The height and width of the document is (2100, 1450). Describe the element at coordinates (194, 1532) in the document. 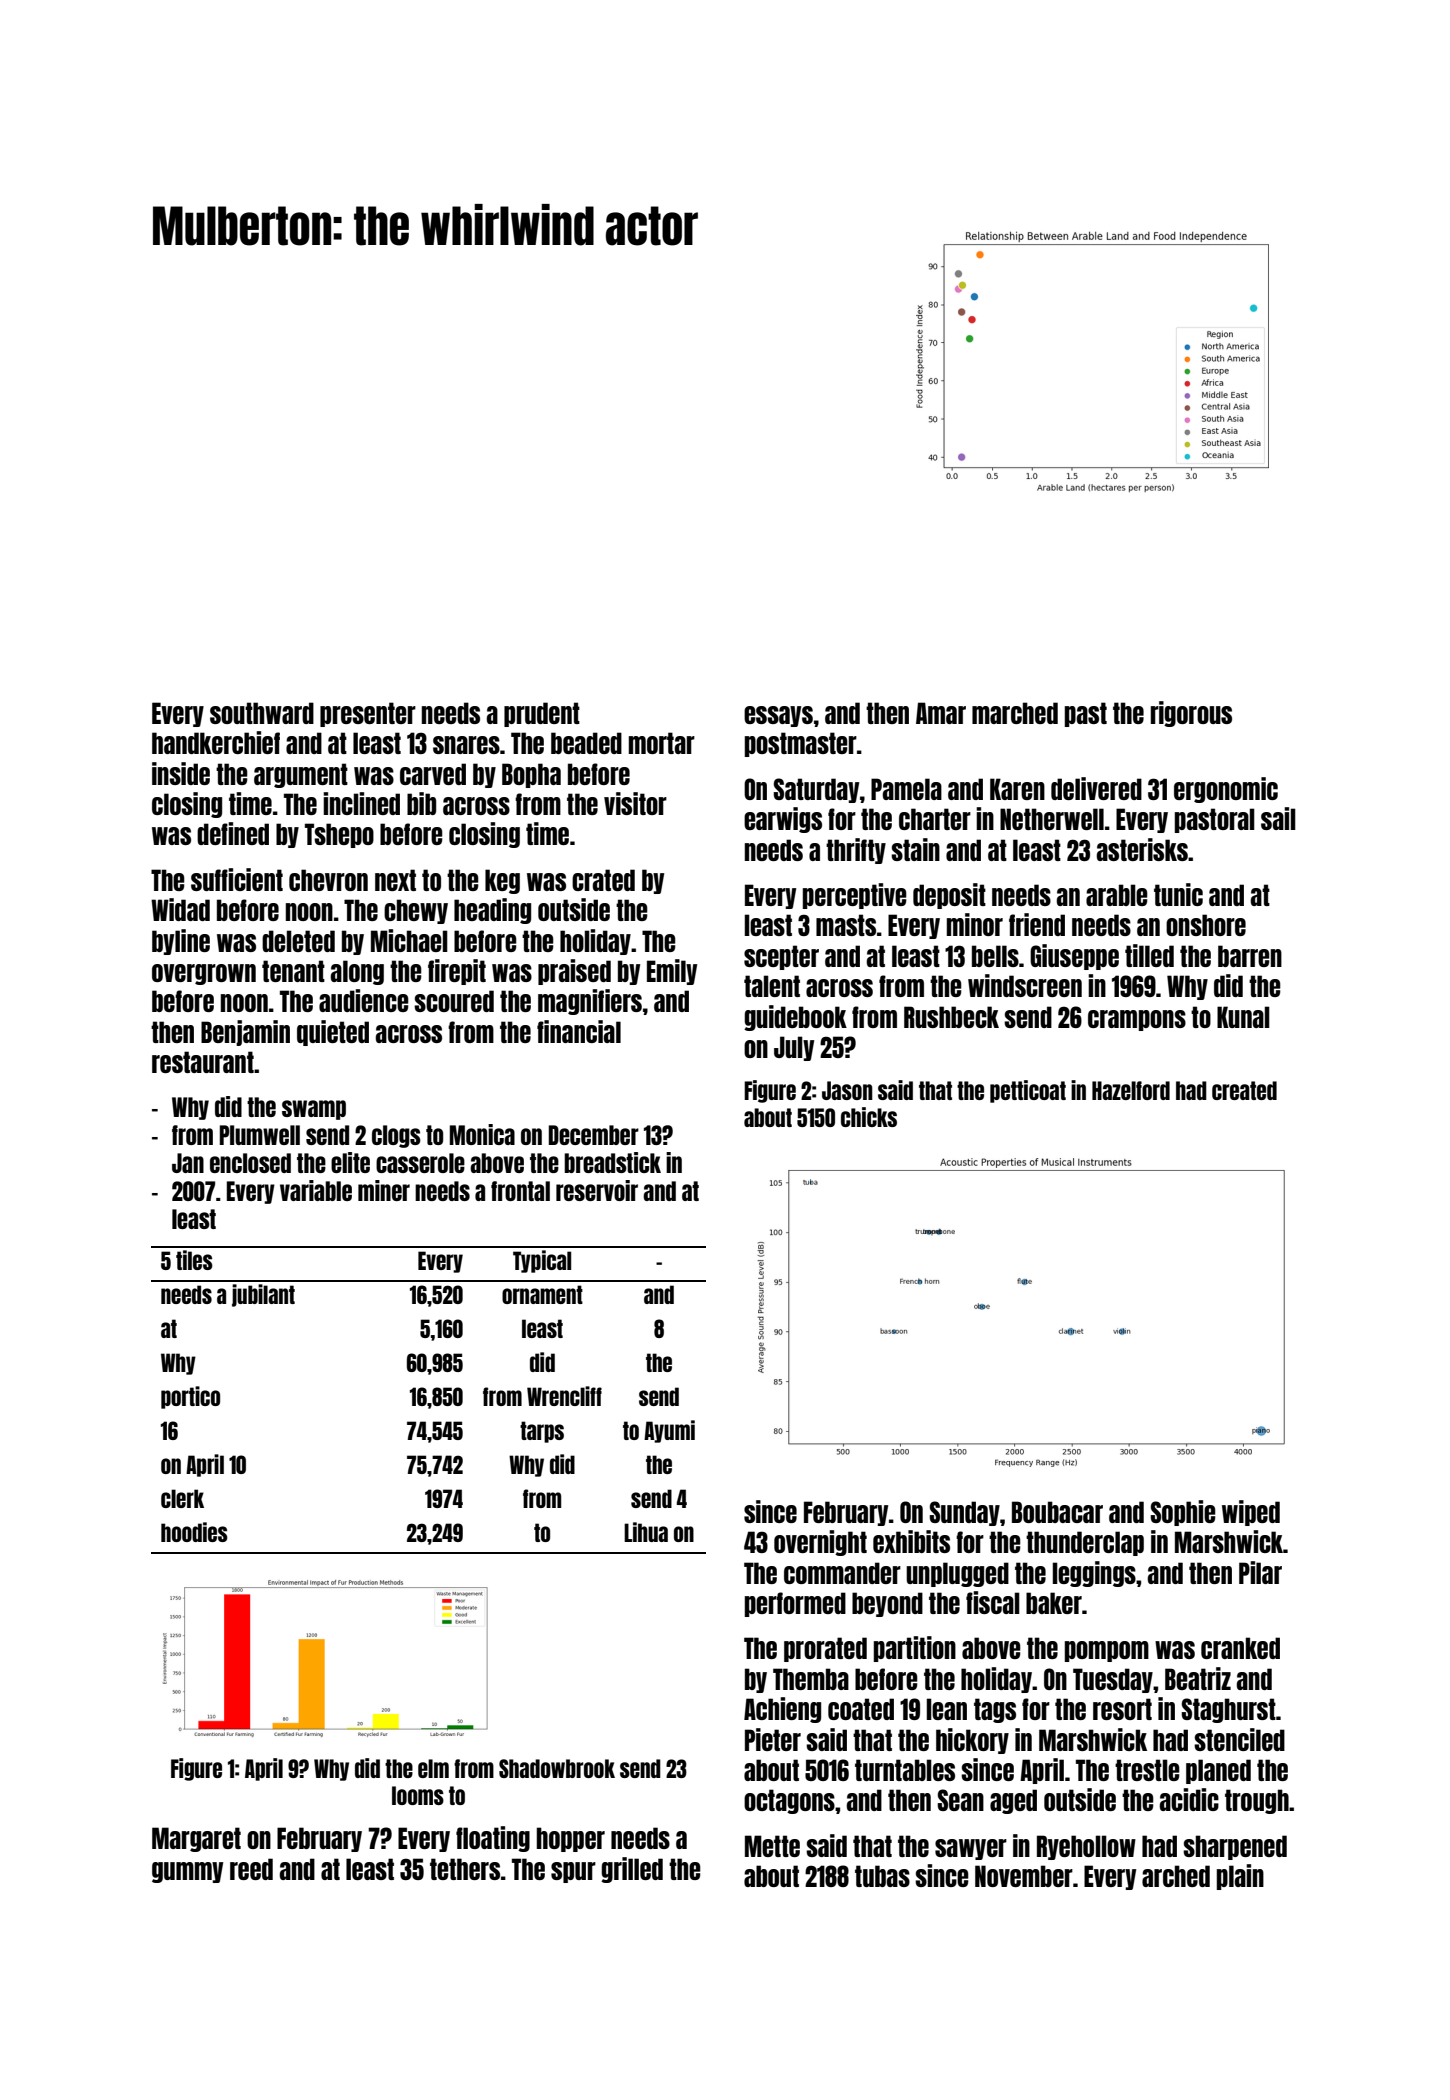

I see `hoodies` at that location.
